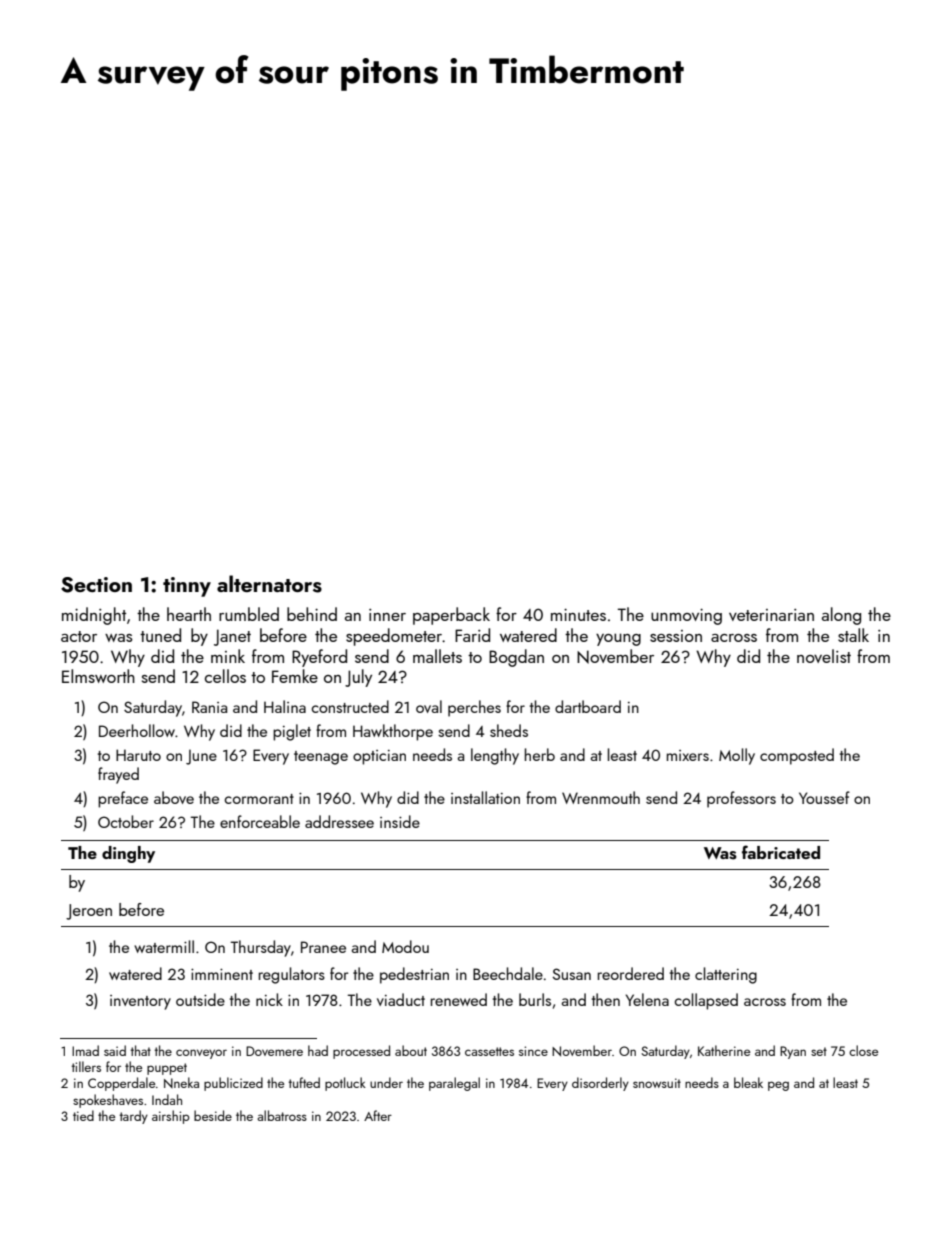  I want to click on professors, so click(741, 799).
